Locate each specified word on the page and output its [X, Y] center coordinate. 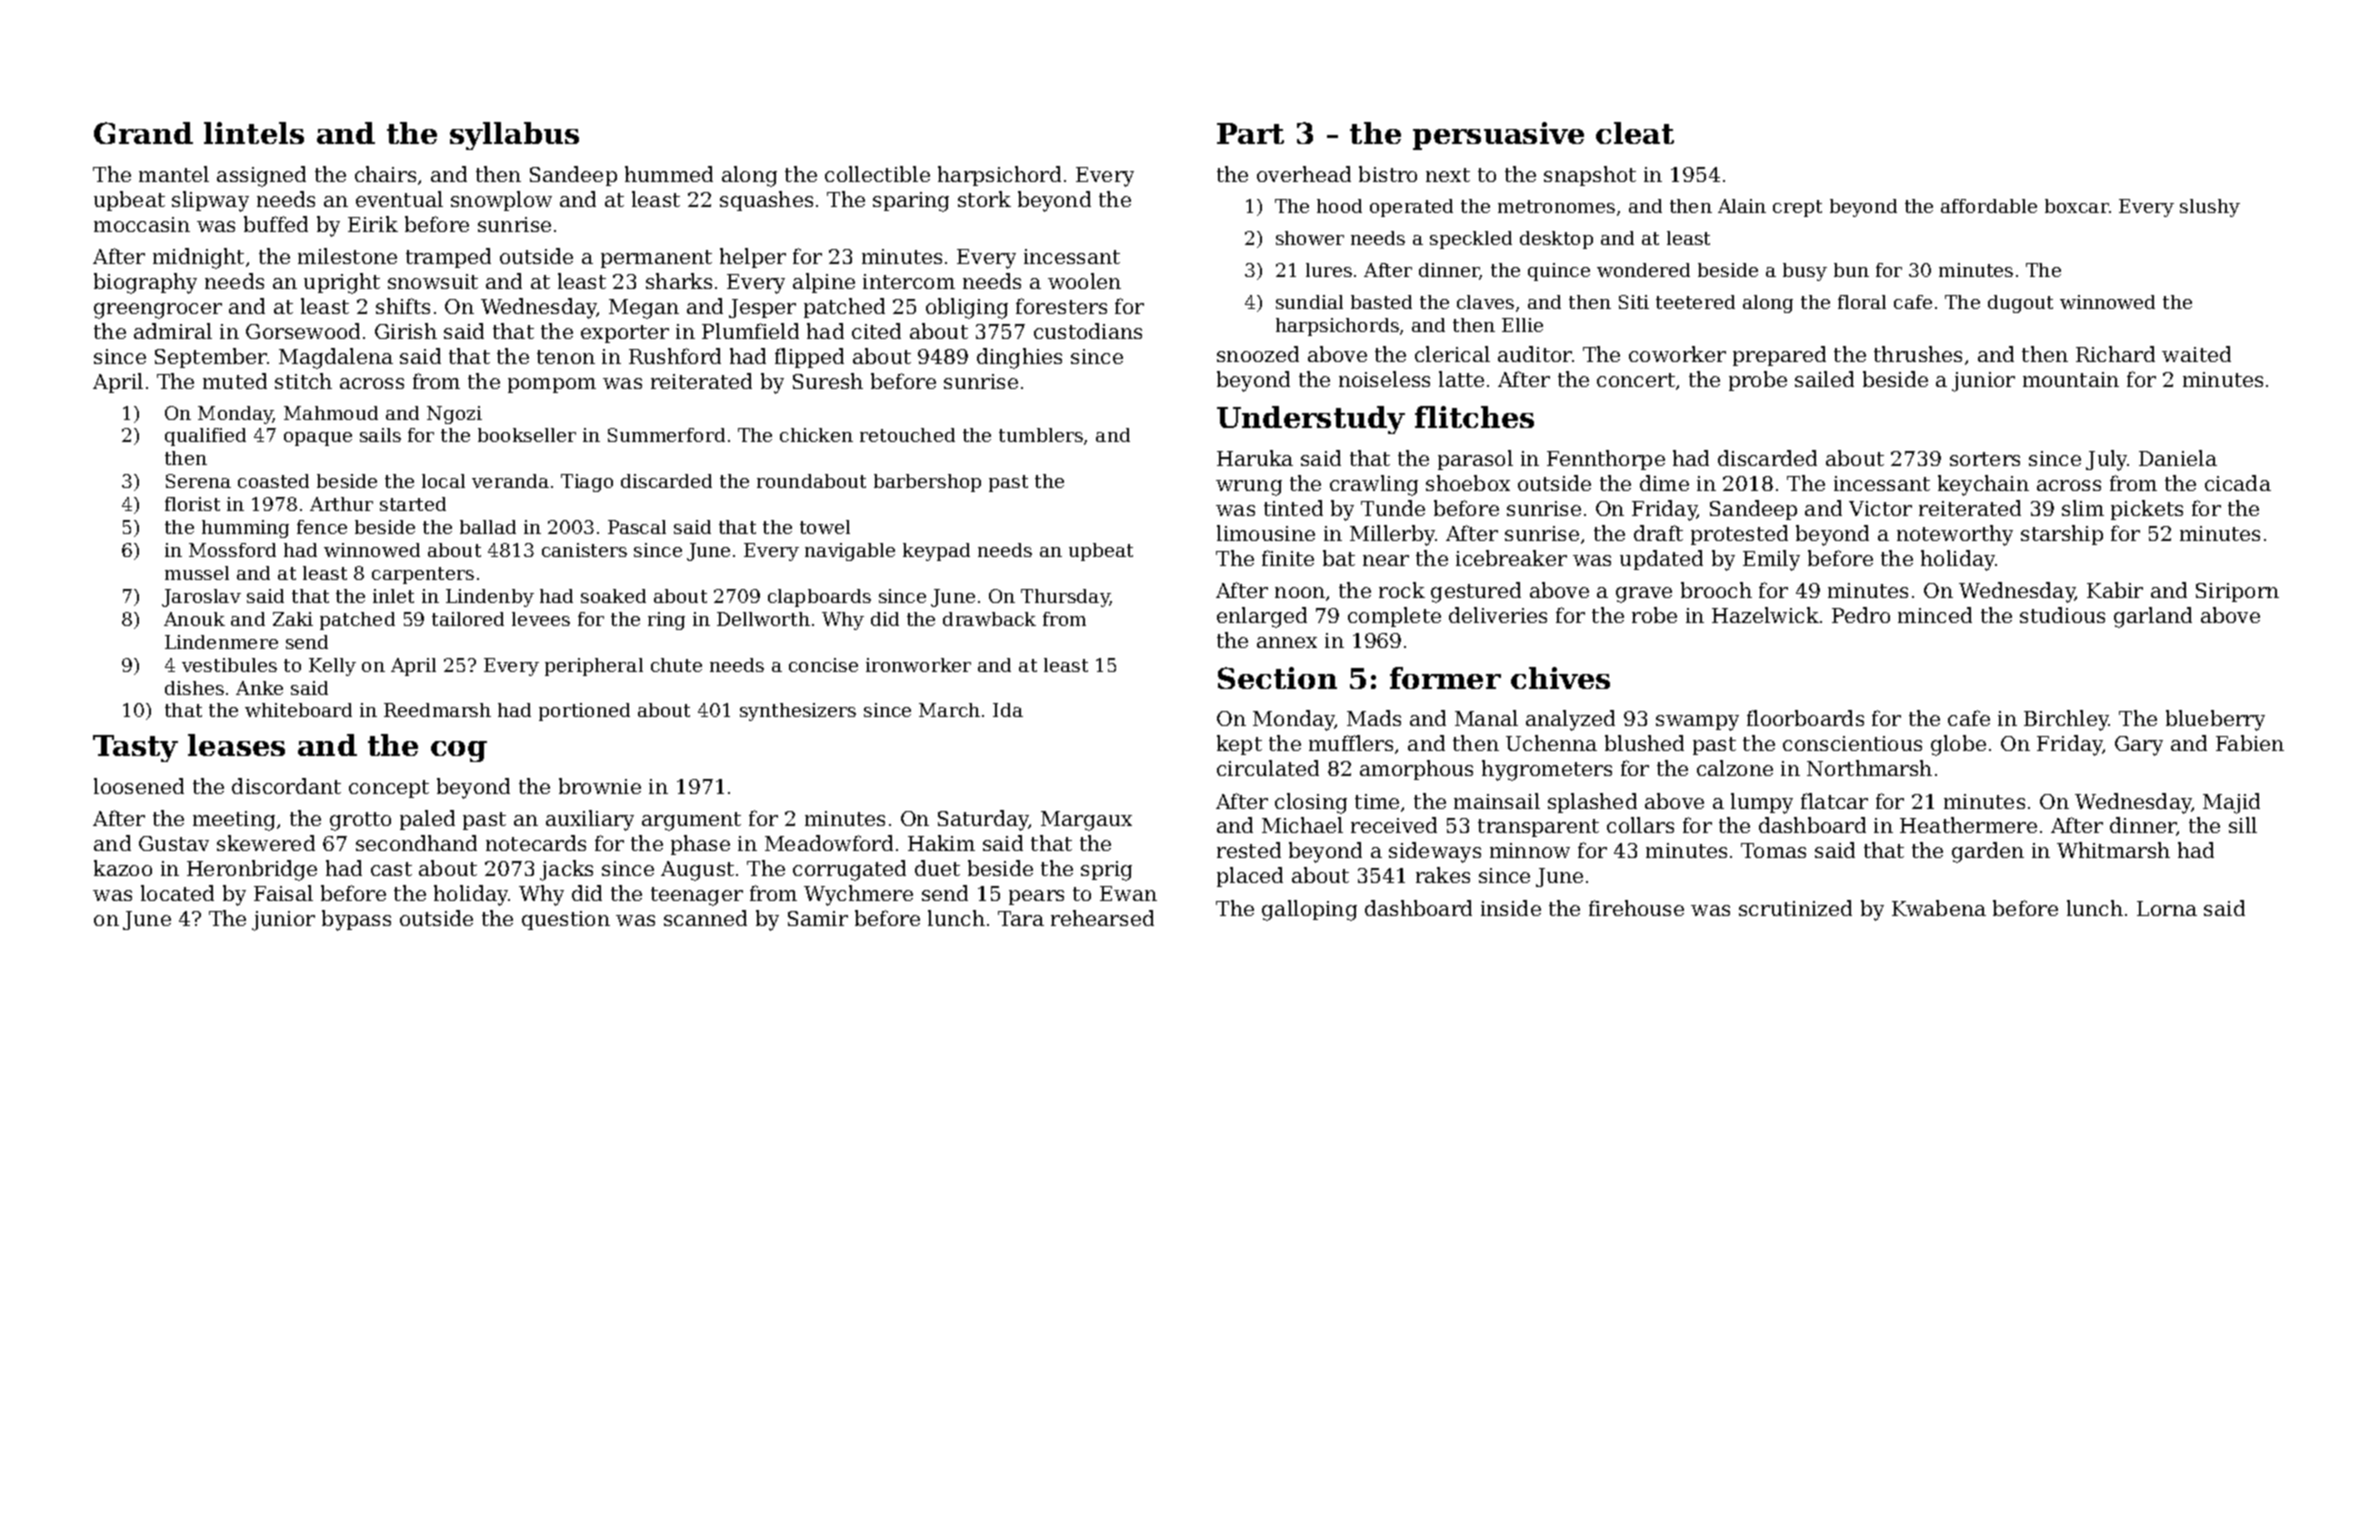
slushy [2210, 208]
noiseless [1384, 379]
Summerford [666, 435]
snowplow [501, 201]
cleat [1635, 133]
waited [2196, 354]
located [177, 893]
